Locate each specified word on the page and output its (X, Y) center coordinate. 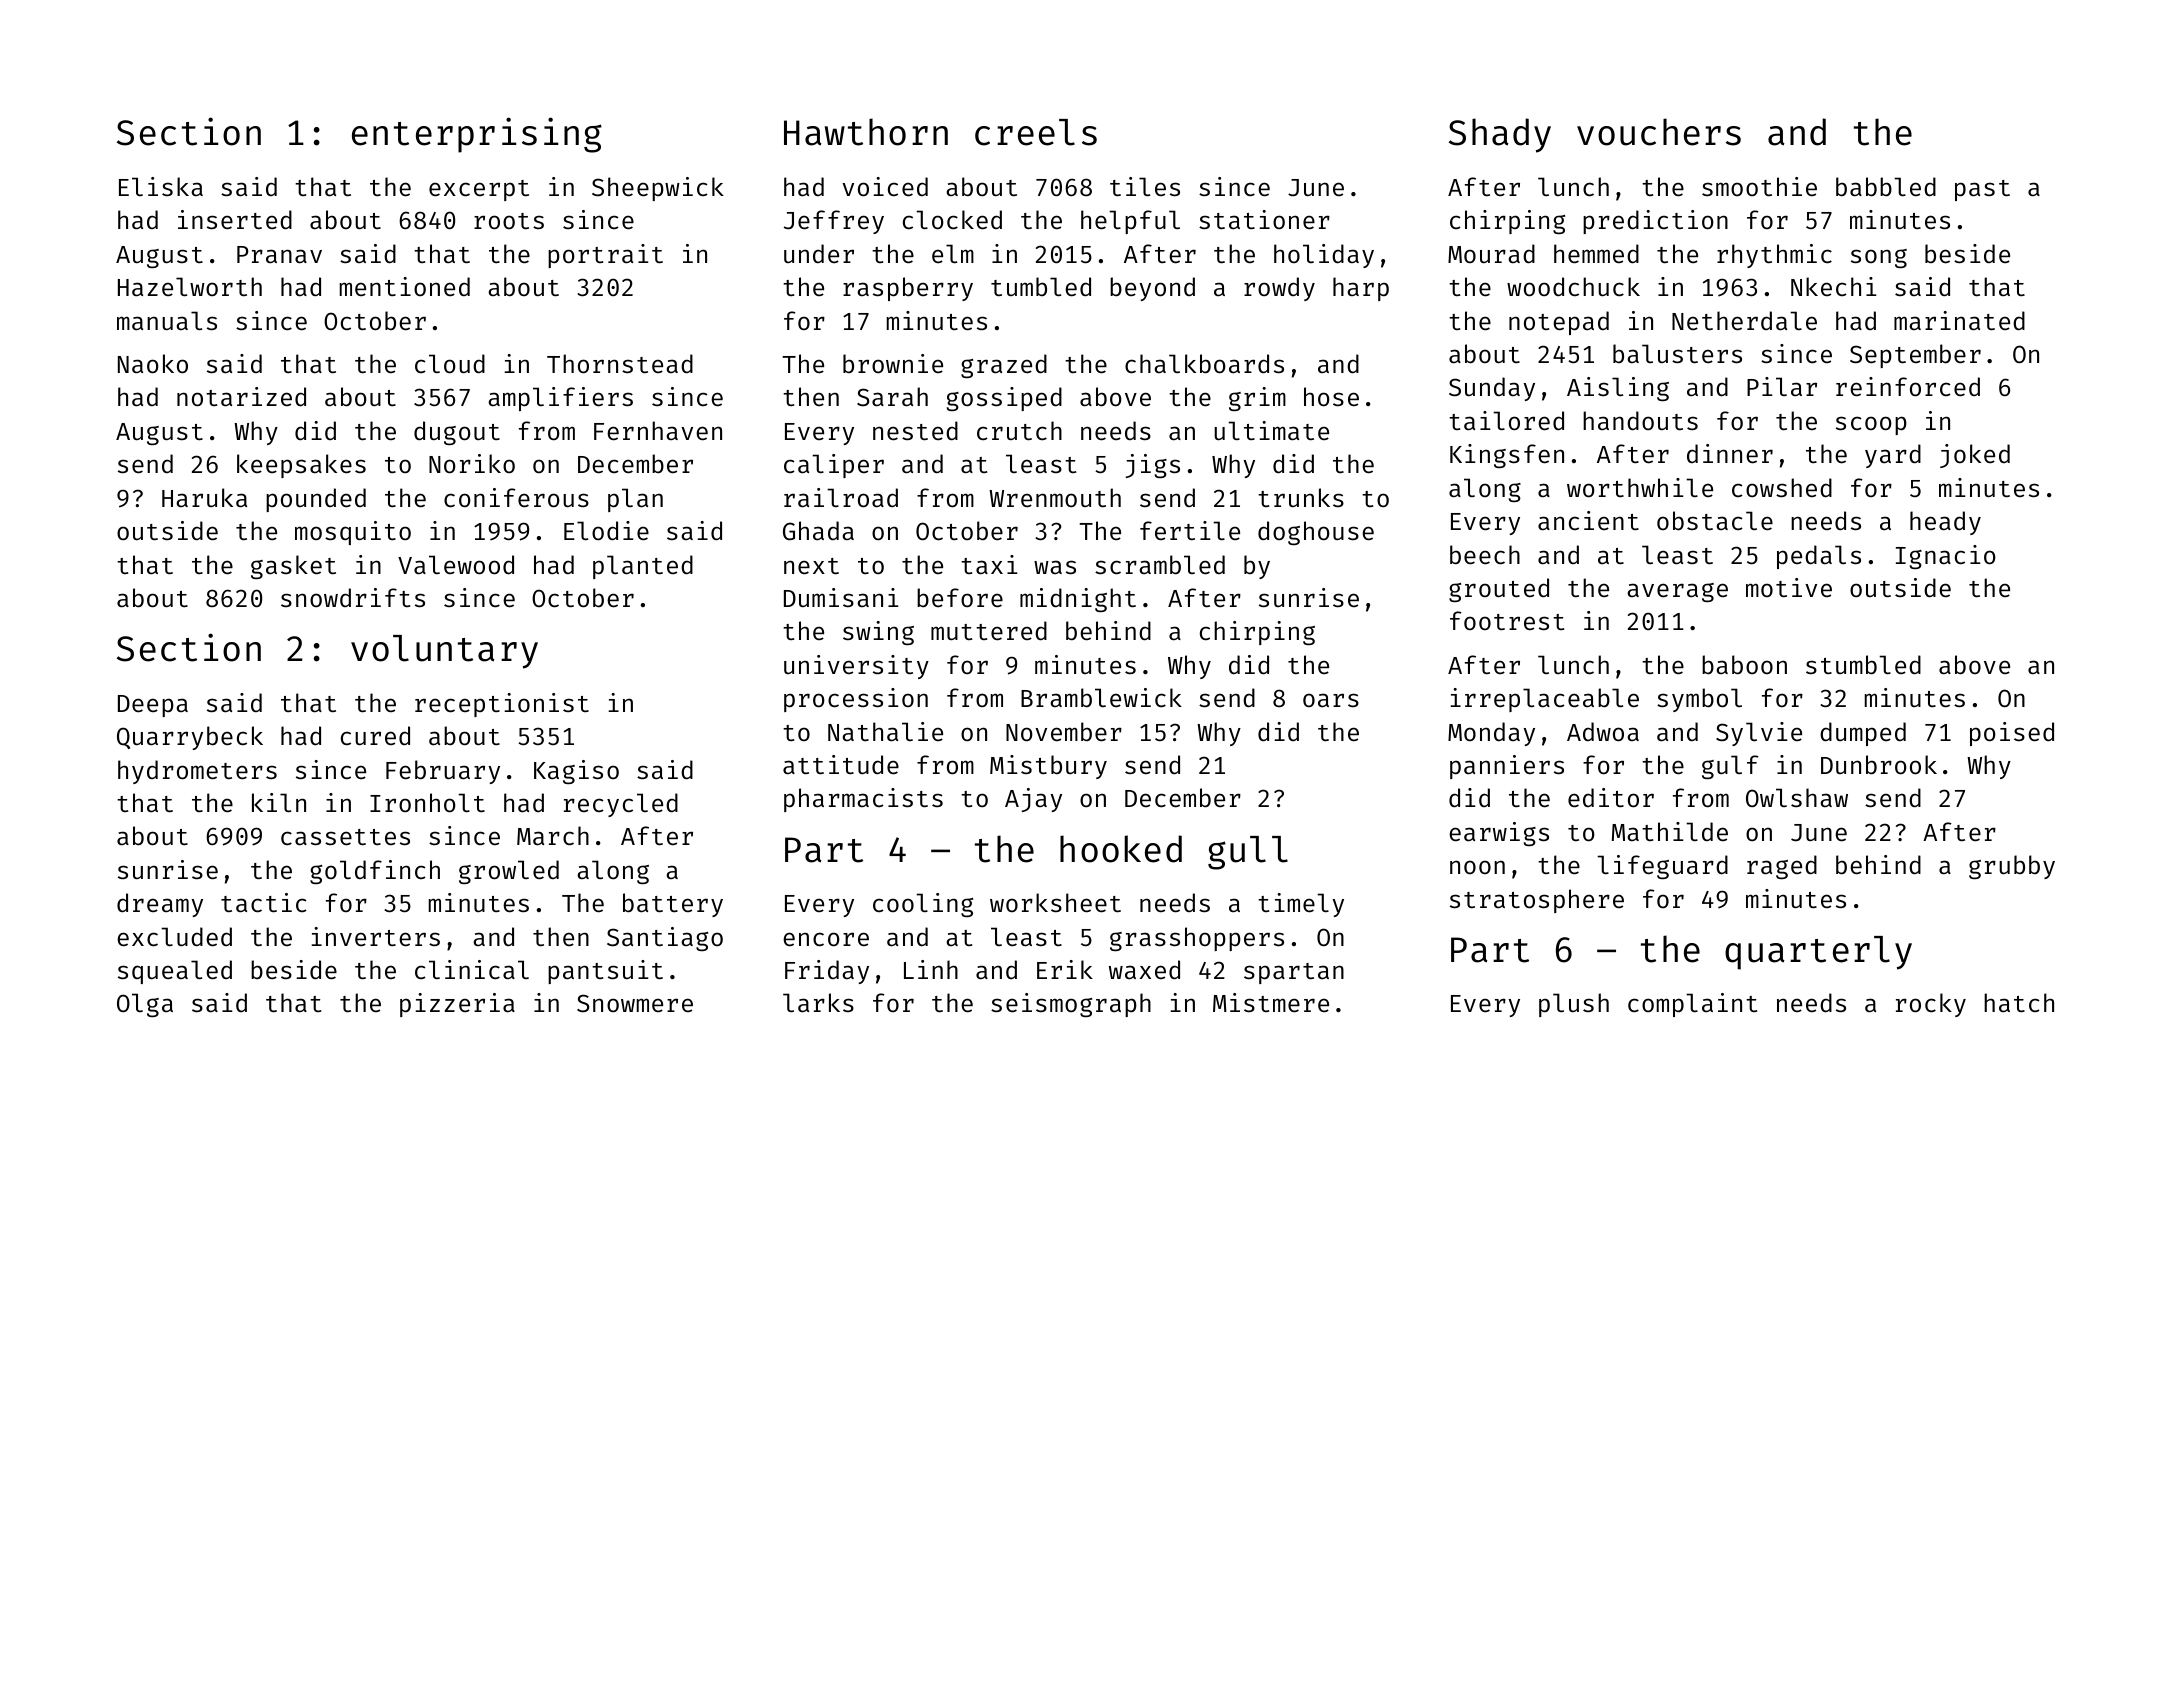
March (553, 836)
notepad (1559, 323)
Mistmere (1271, 1003)
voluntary (444, 652)
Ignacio (1946, 557)
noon (1477, 867)
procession (856, 700)
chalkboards (1204, 364)
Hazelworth (190, 287)
